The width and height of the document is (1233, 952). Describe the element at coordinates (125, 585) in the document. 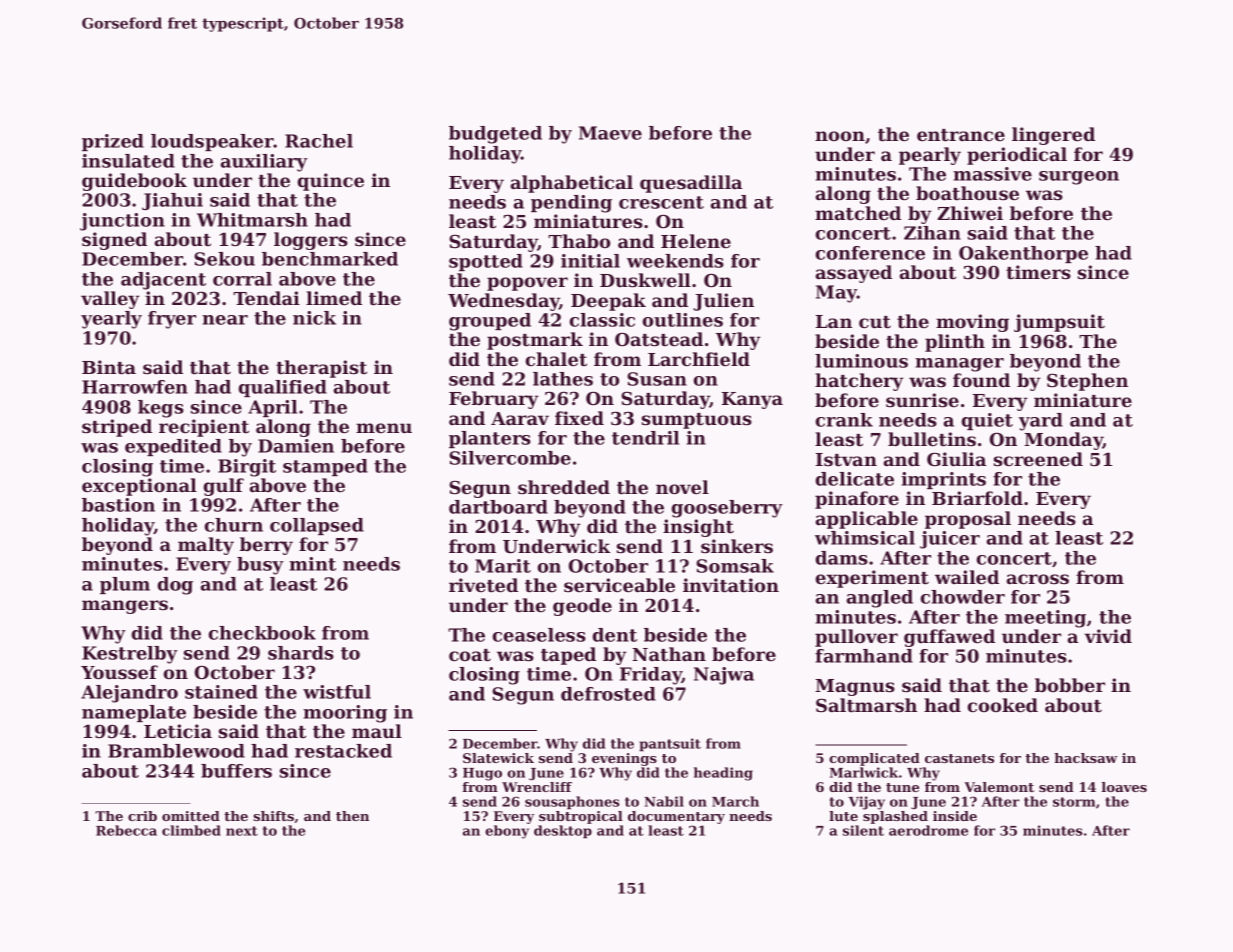

I see `plum` at that location.
